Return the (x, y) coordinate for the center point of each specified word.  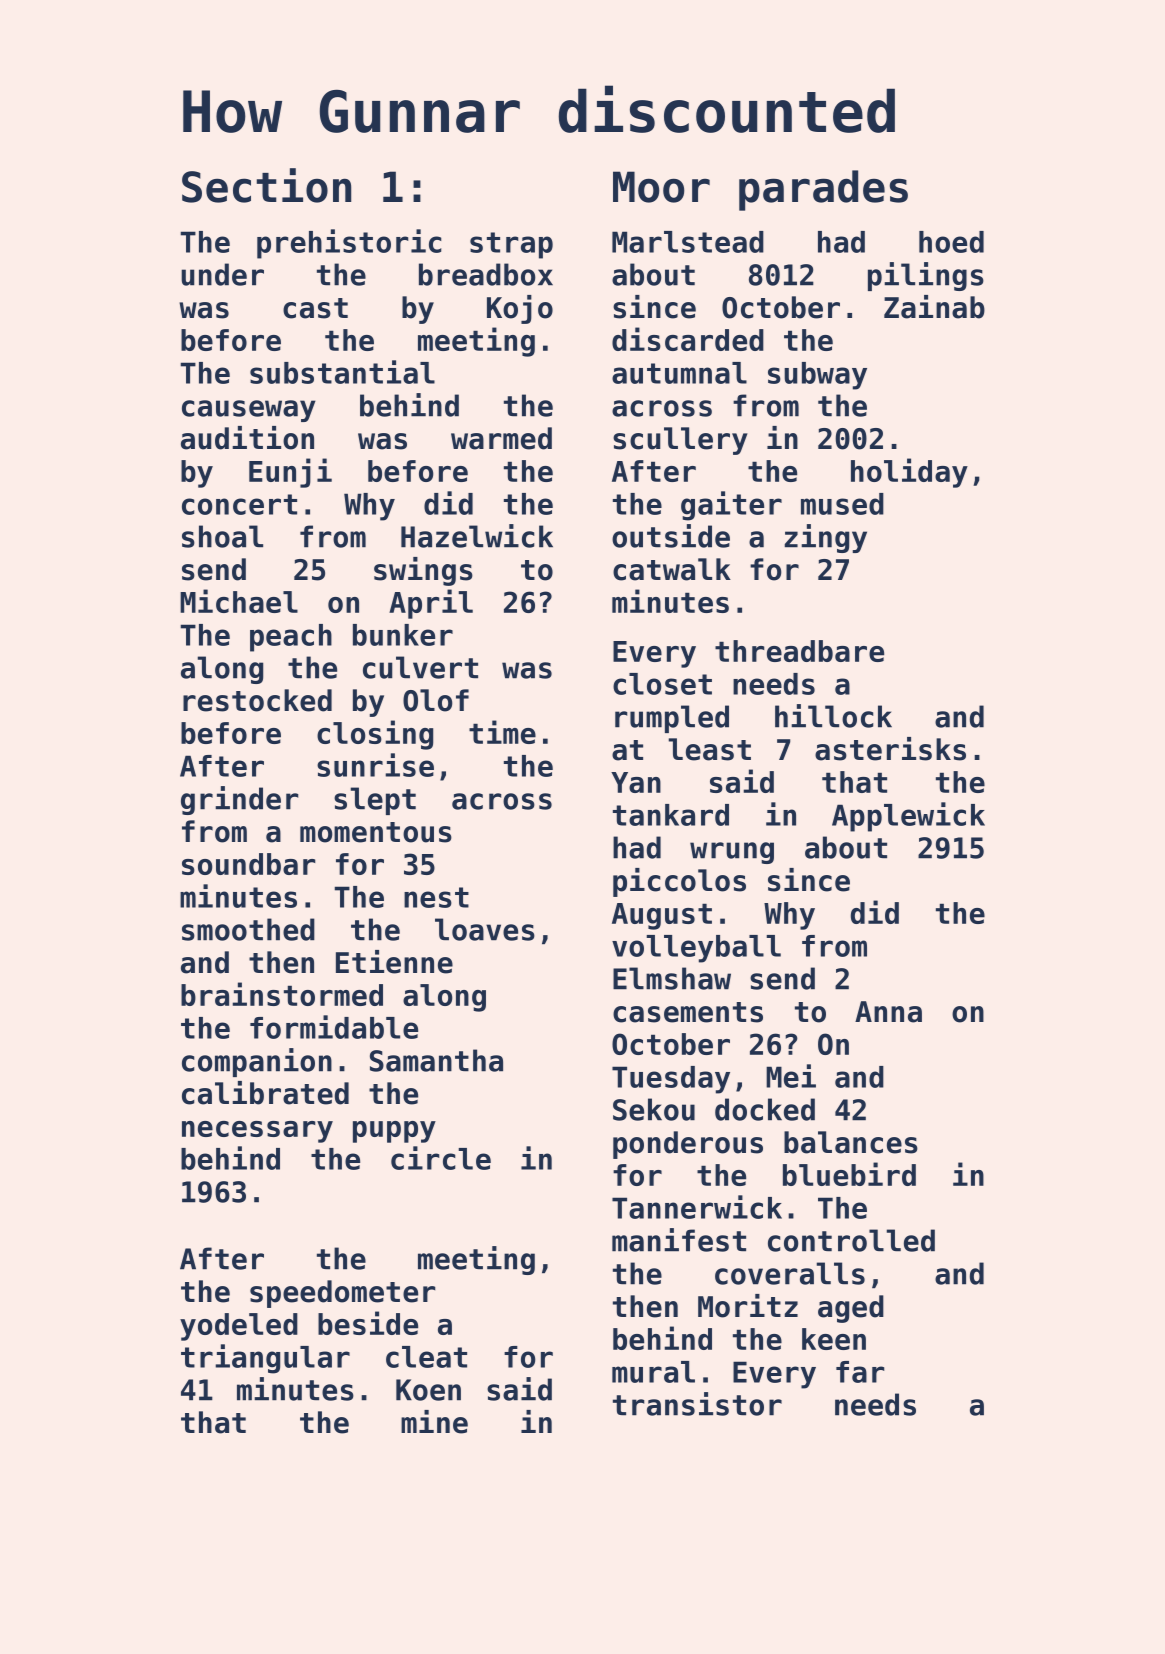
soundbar (249, 864)
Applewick (908, 817)
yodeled (239, 1327)
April (431, 604)
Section (266, 185)
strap (511, 245)
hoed (951, 242)
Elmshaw (672, 978)
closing (375, 735)
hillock (833, 716)
